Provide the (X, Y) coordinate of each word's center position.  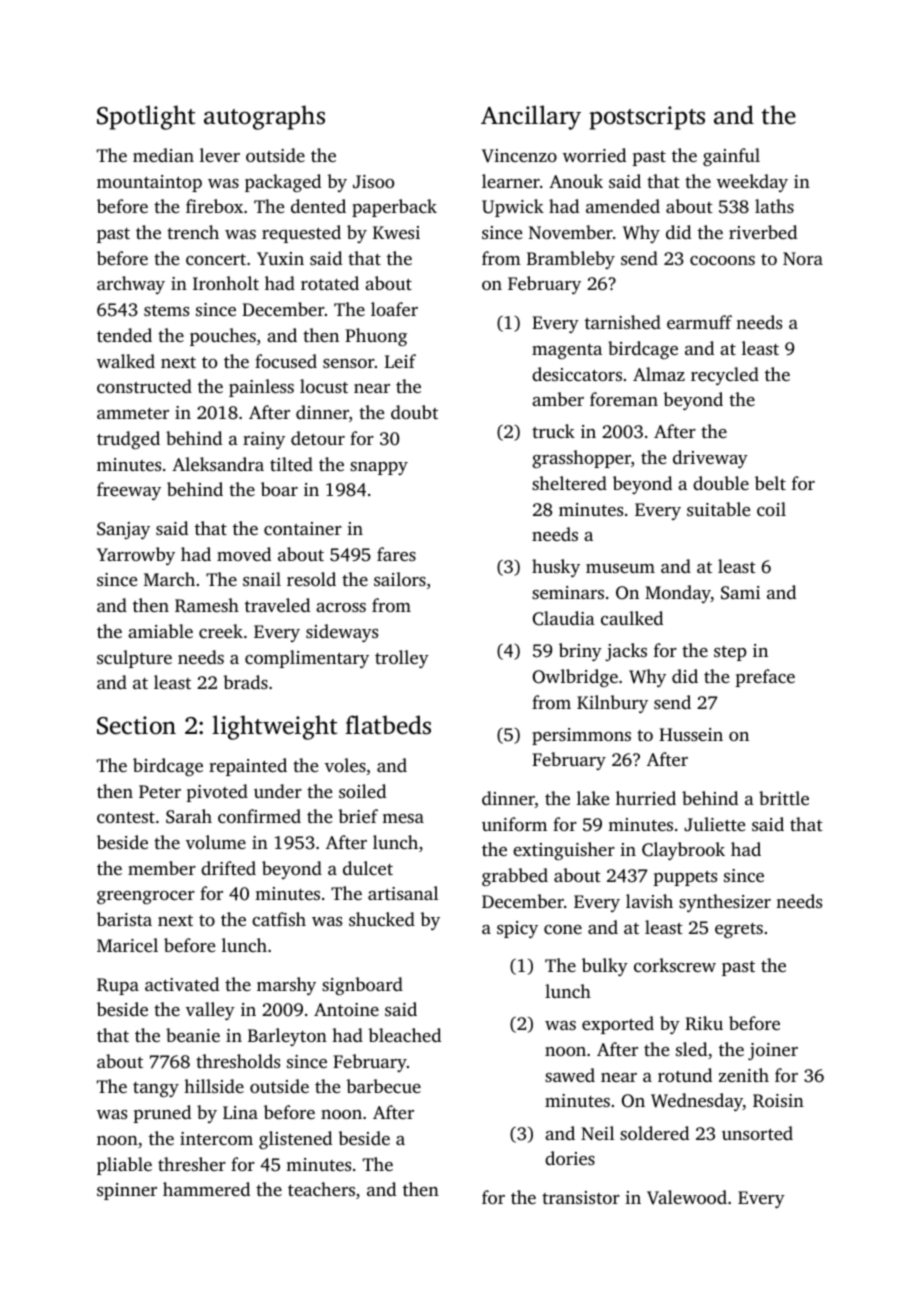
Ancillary (531, 117)
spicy (517, 929)
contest (126, 817)
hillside (214, 1086)
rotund (685, 1075)
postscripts (647, 118)
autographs (264, 117)
